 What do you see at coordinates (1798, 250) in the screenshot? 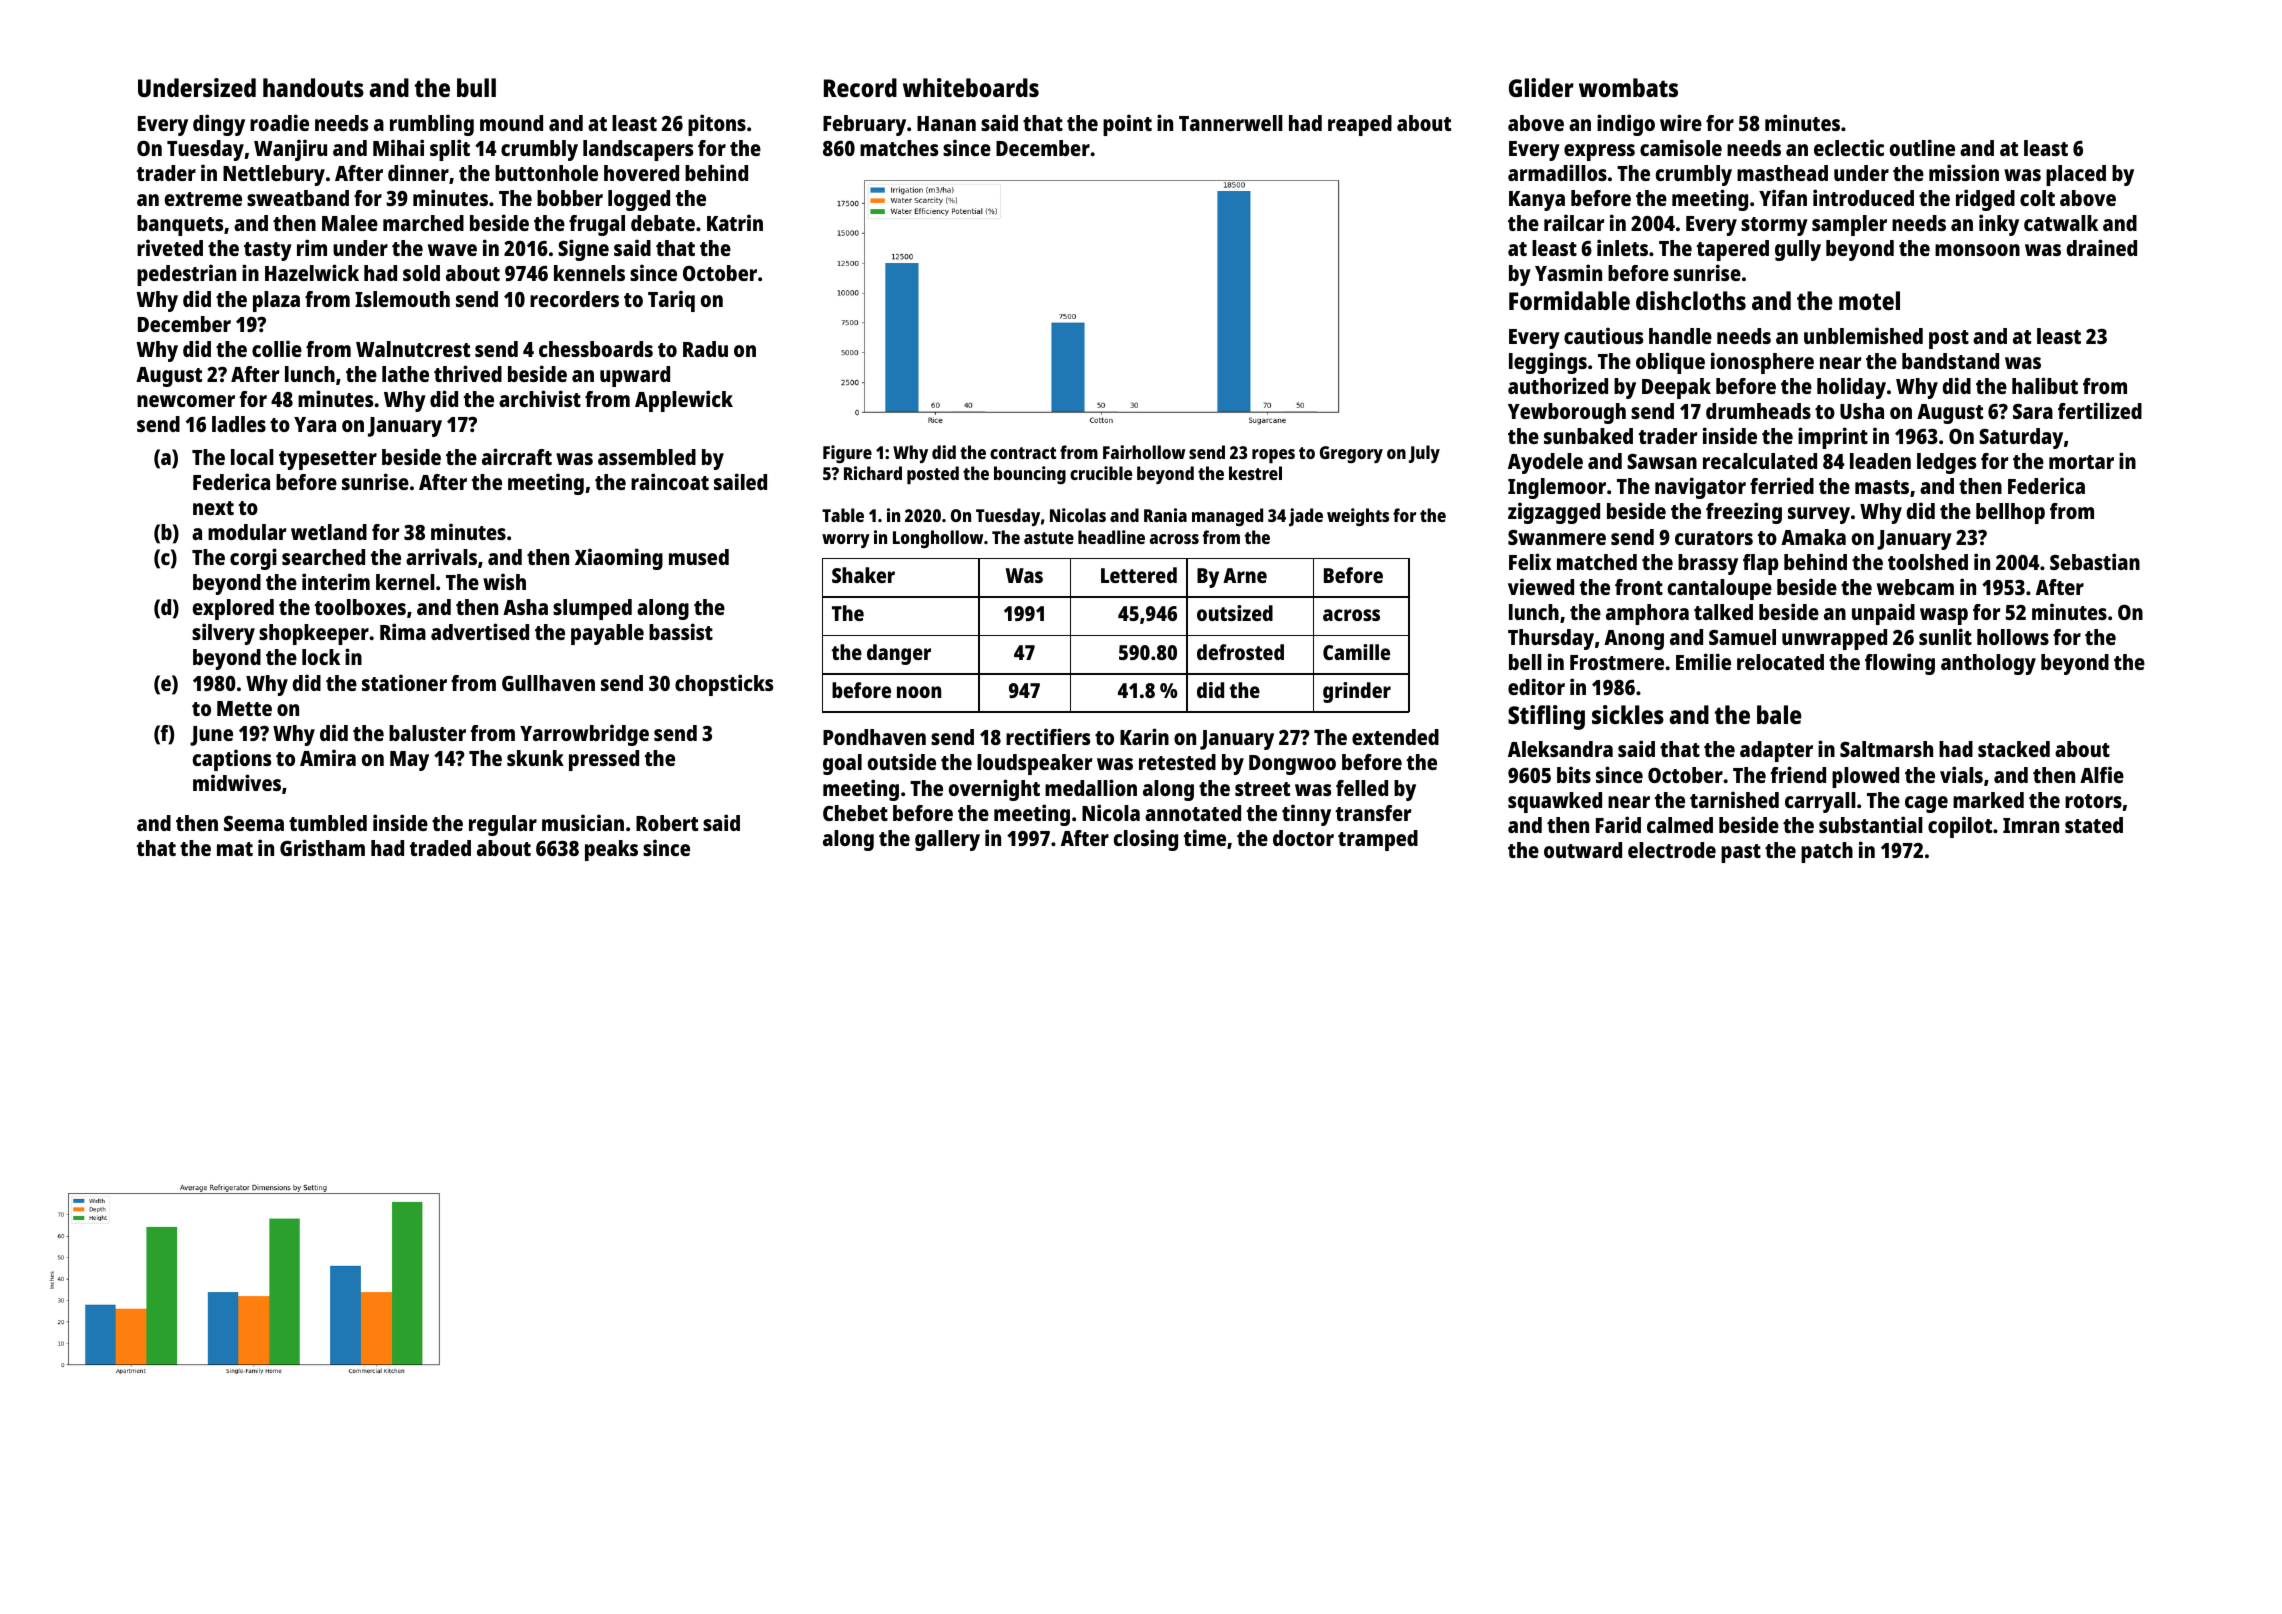
I see `gully` at bounding box center [1798, 250].
